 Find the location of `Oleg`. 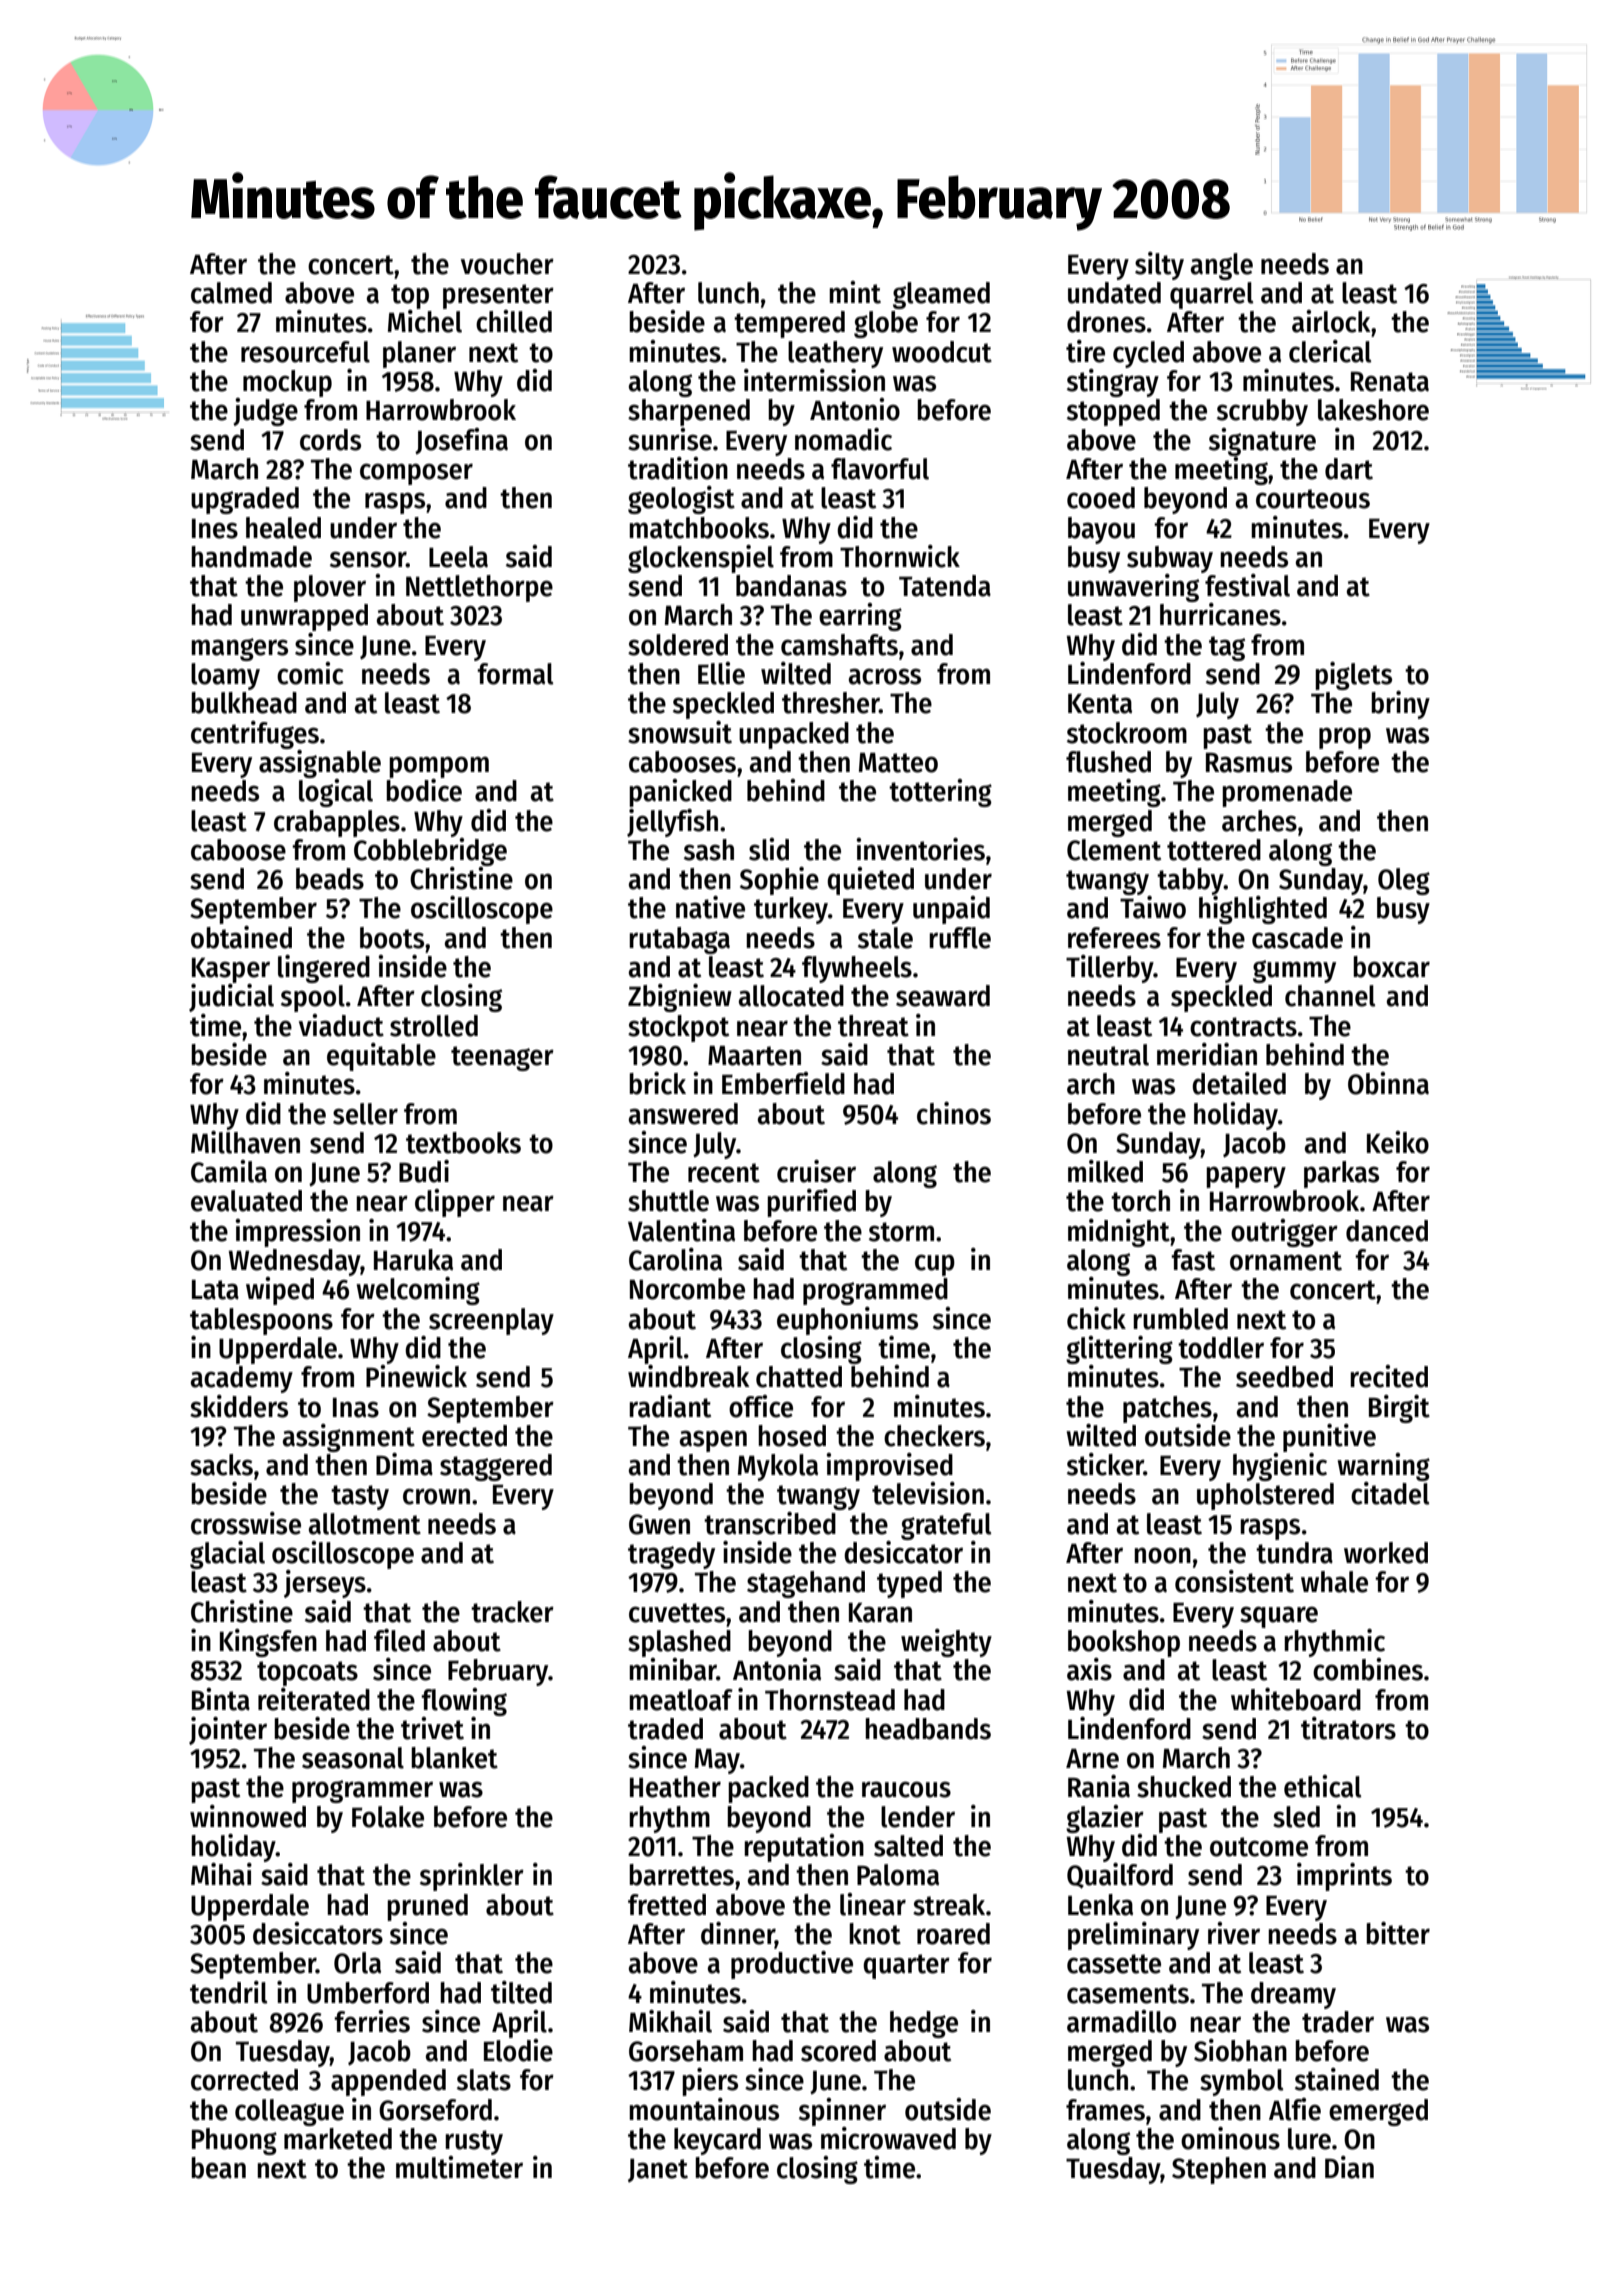

Oleg is located at coordinates (1404, 881).
